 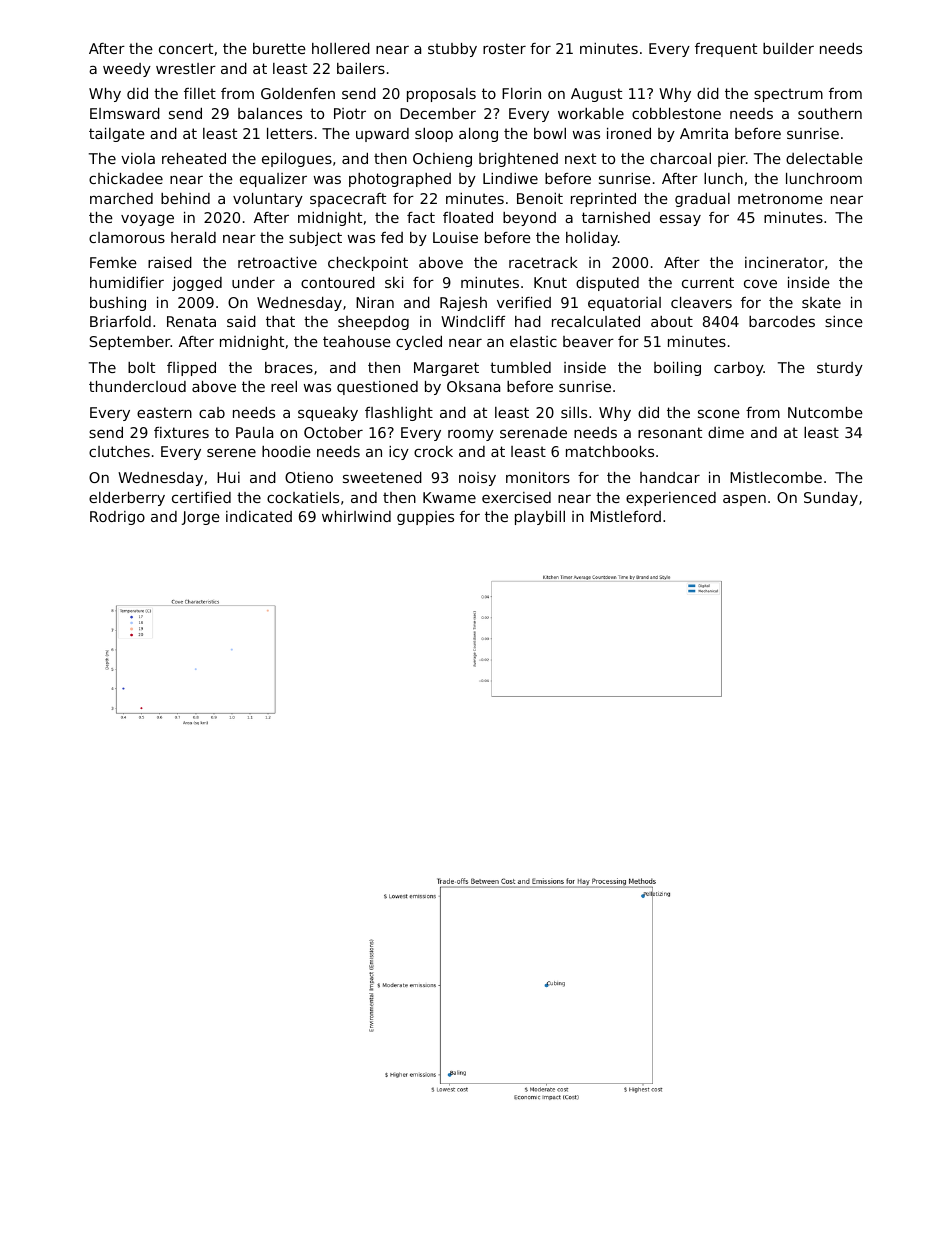 I want to click on photographed, so click(x=400, y=180).
